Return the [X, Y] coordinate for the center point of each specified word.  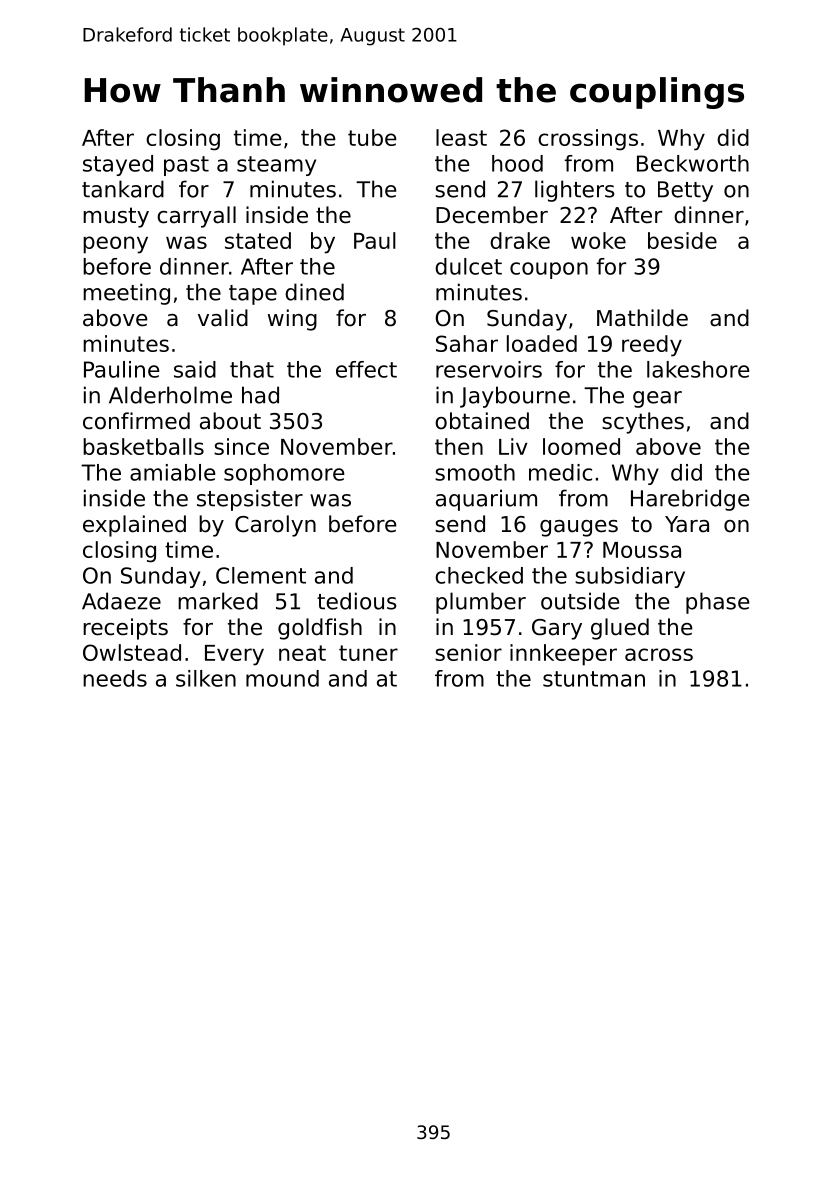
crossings [588, 140]
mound [282, 678]
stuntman [594, 679]
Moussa [642, 550]
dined [314, 292]
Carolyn [275, 526]
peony [115, 245]
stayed [118, 165]
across [659, 654]
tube [372, 137]
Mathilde [642, 318]
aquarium [486, 500]
